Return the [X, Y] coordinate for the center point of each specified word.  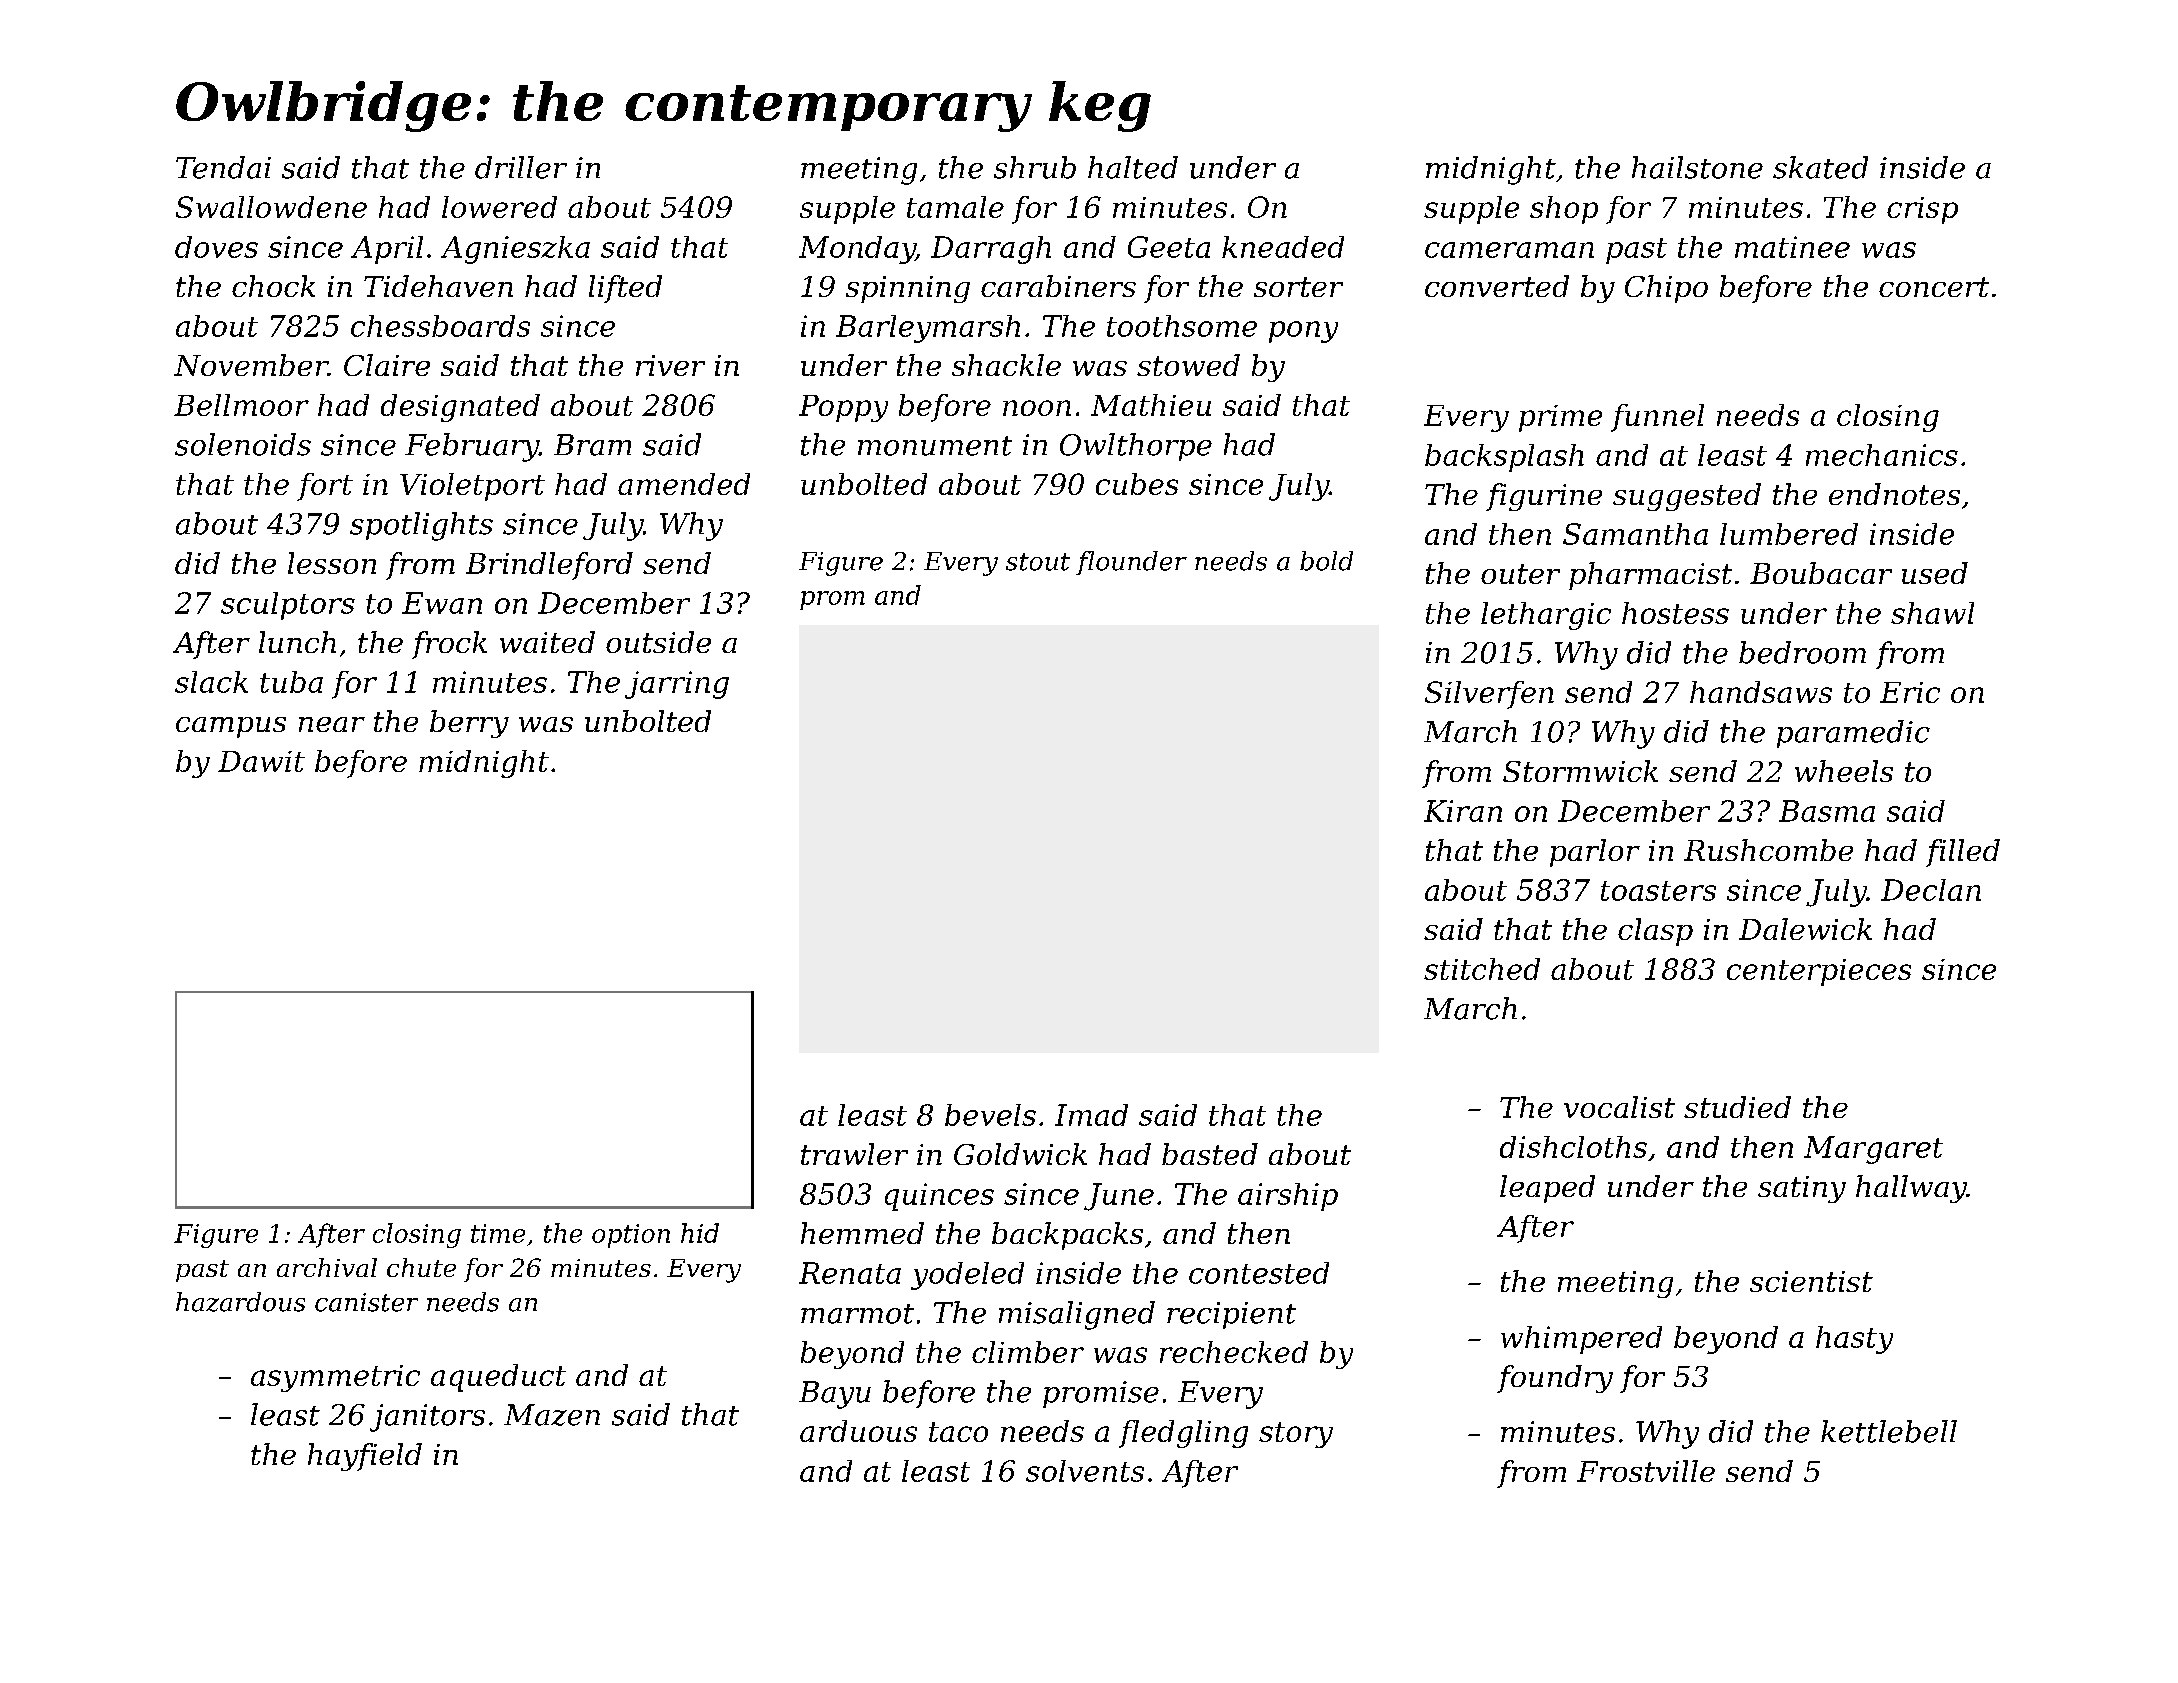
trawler [854, 1154]
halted [1133, 167]
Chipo [1666, 289]
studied [1737, 1107]
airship [1288, 1197]
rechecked [1234, 1352]
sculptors [288, 606]
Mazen [552, 1415]
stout [1038, 562]
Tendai [223, 167]
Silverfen [1489, 695]
